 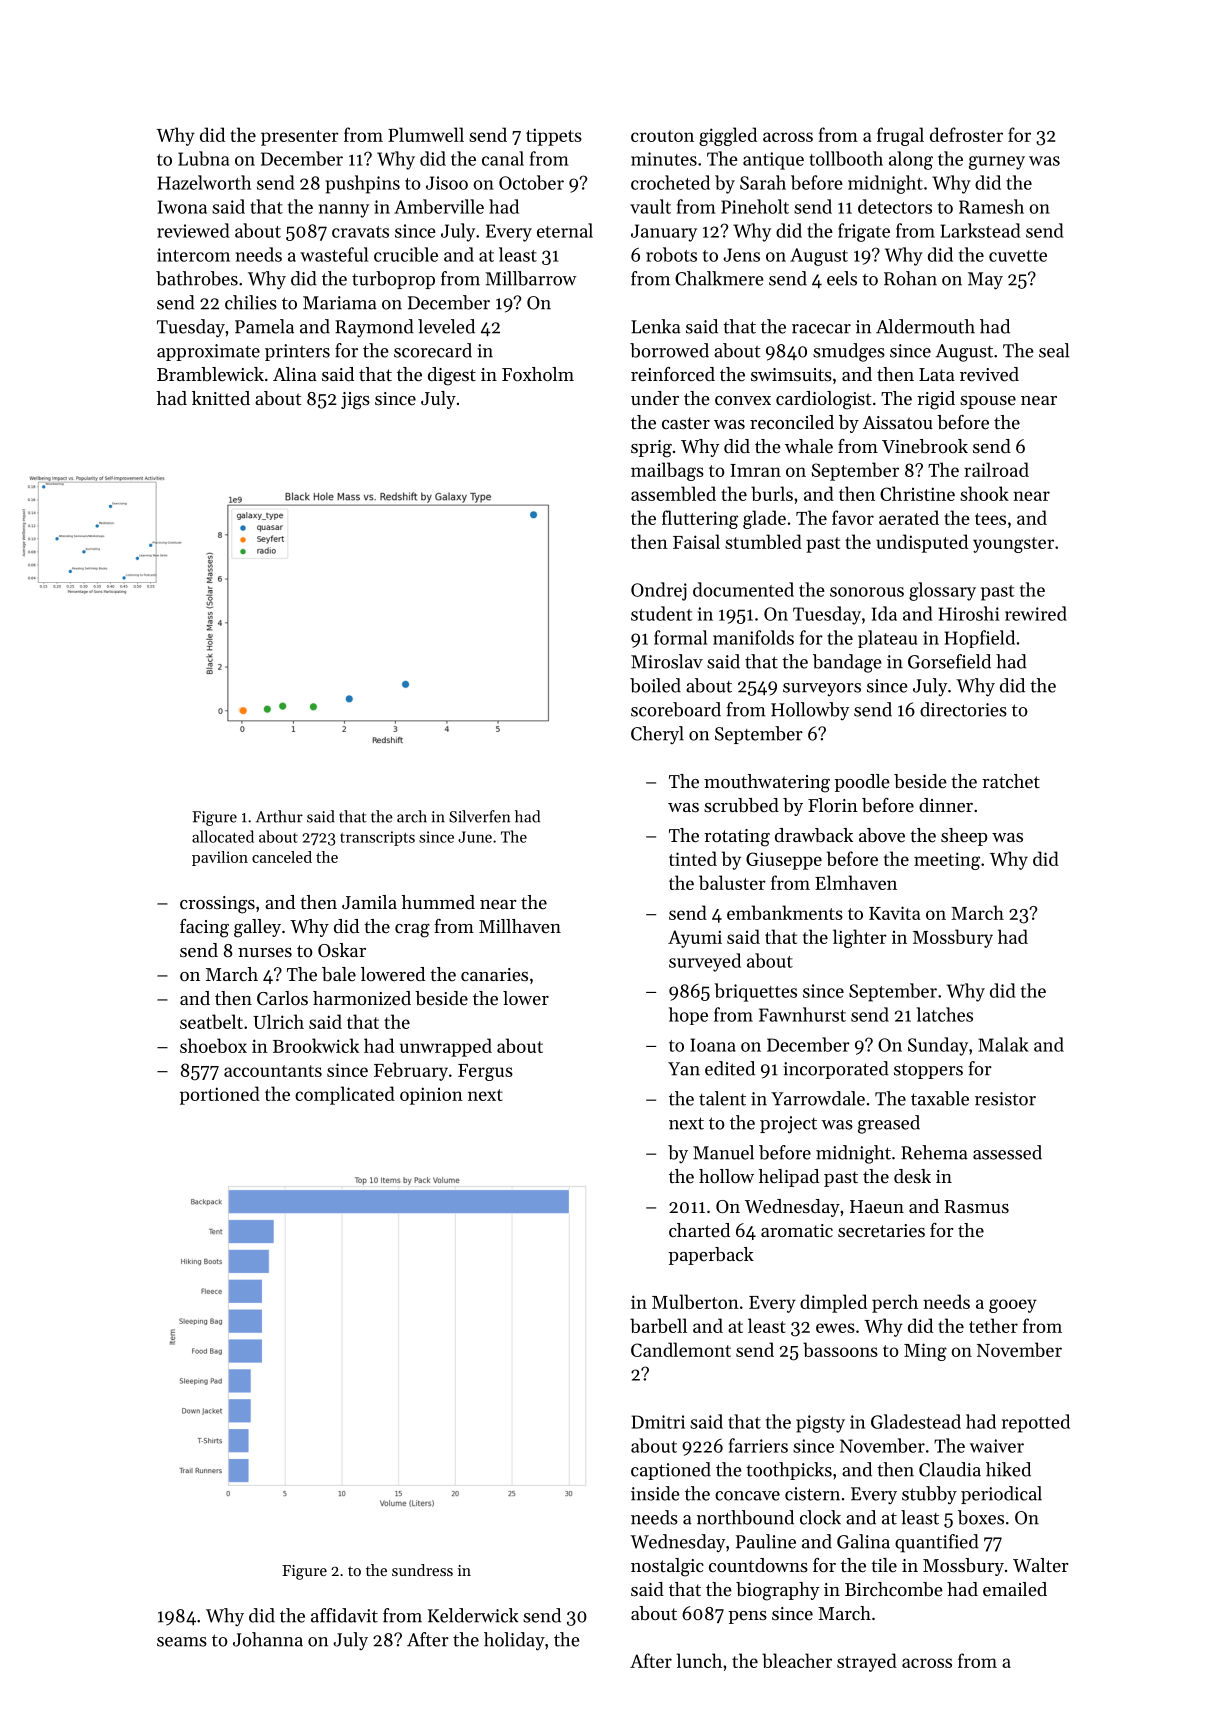 What do you see at coordinates (719, 278) in the page?
I see `Chalkmere` at bounding box center [719, 278].
